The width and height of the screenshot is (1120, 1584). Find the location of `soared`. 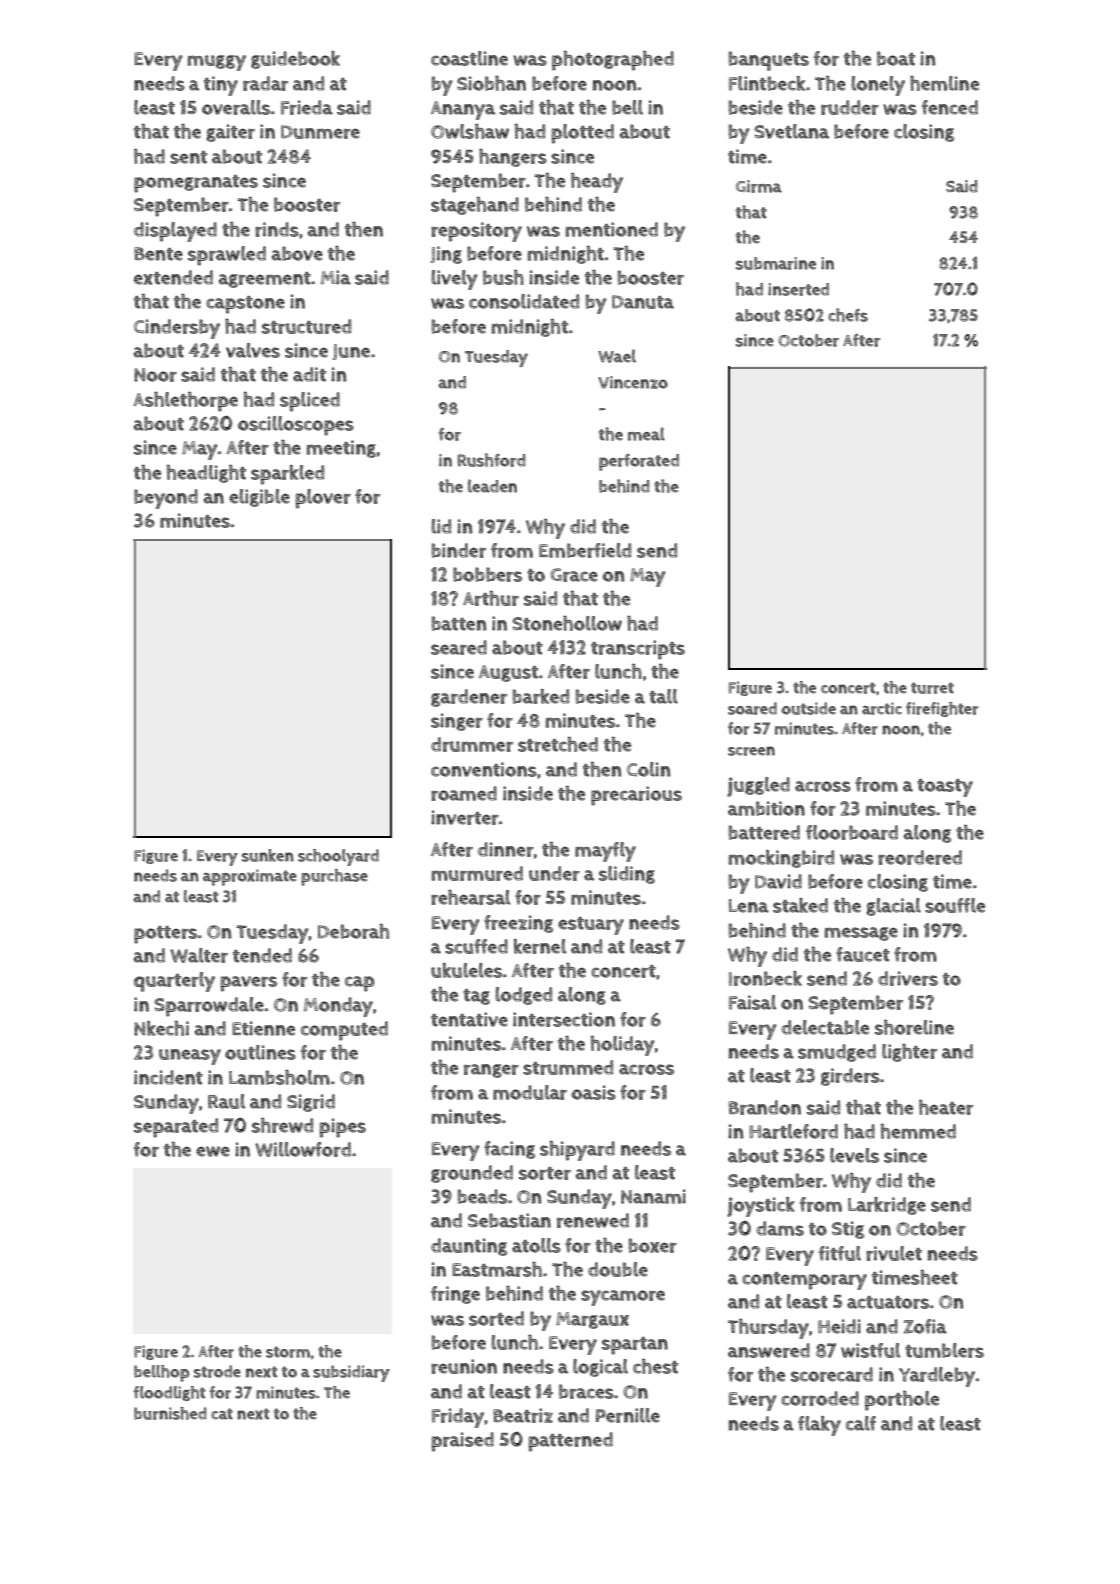

soared is located at coordinates (752, 708).
